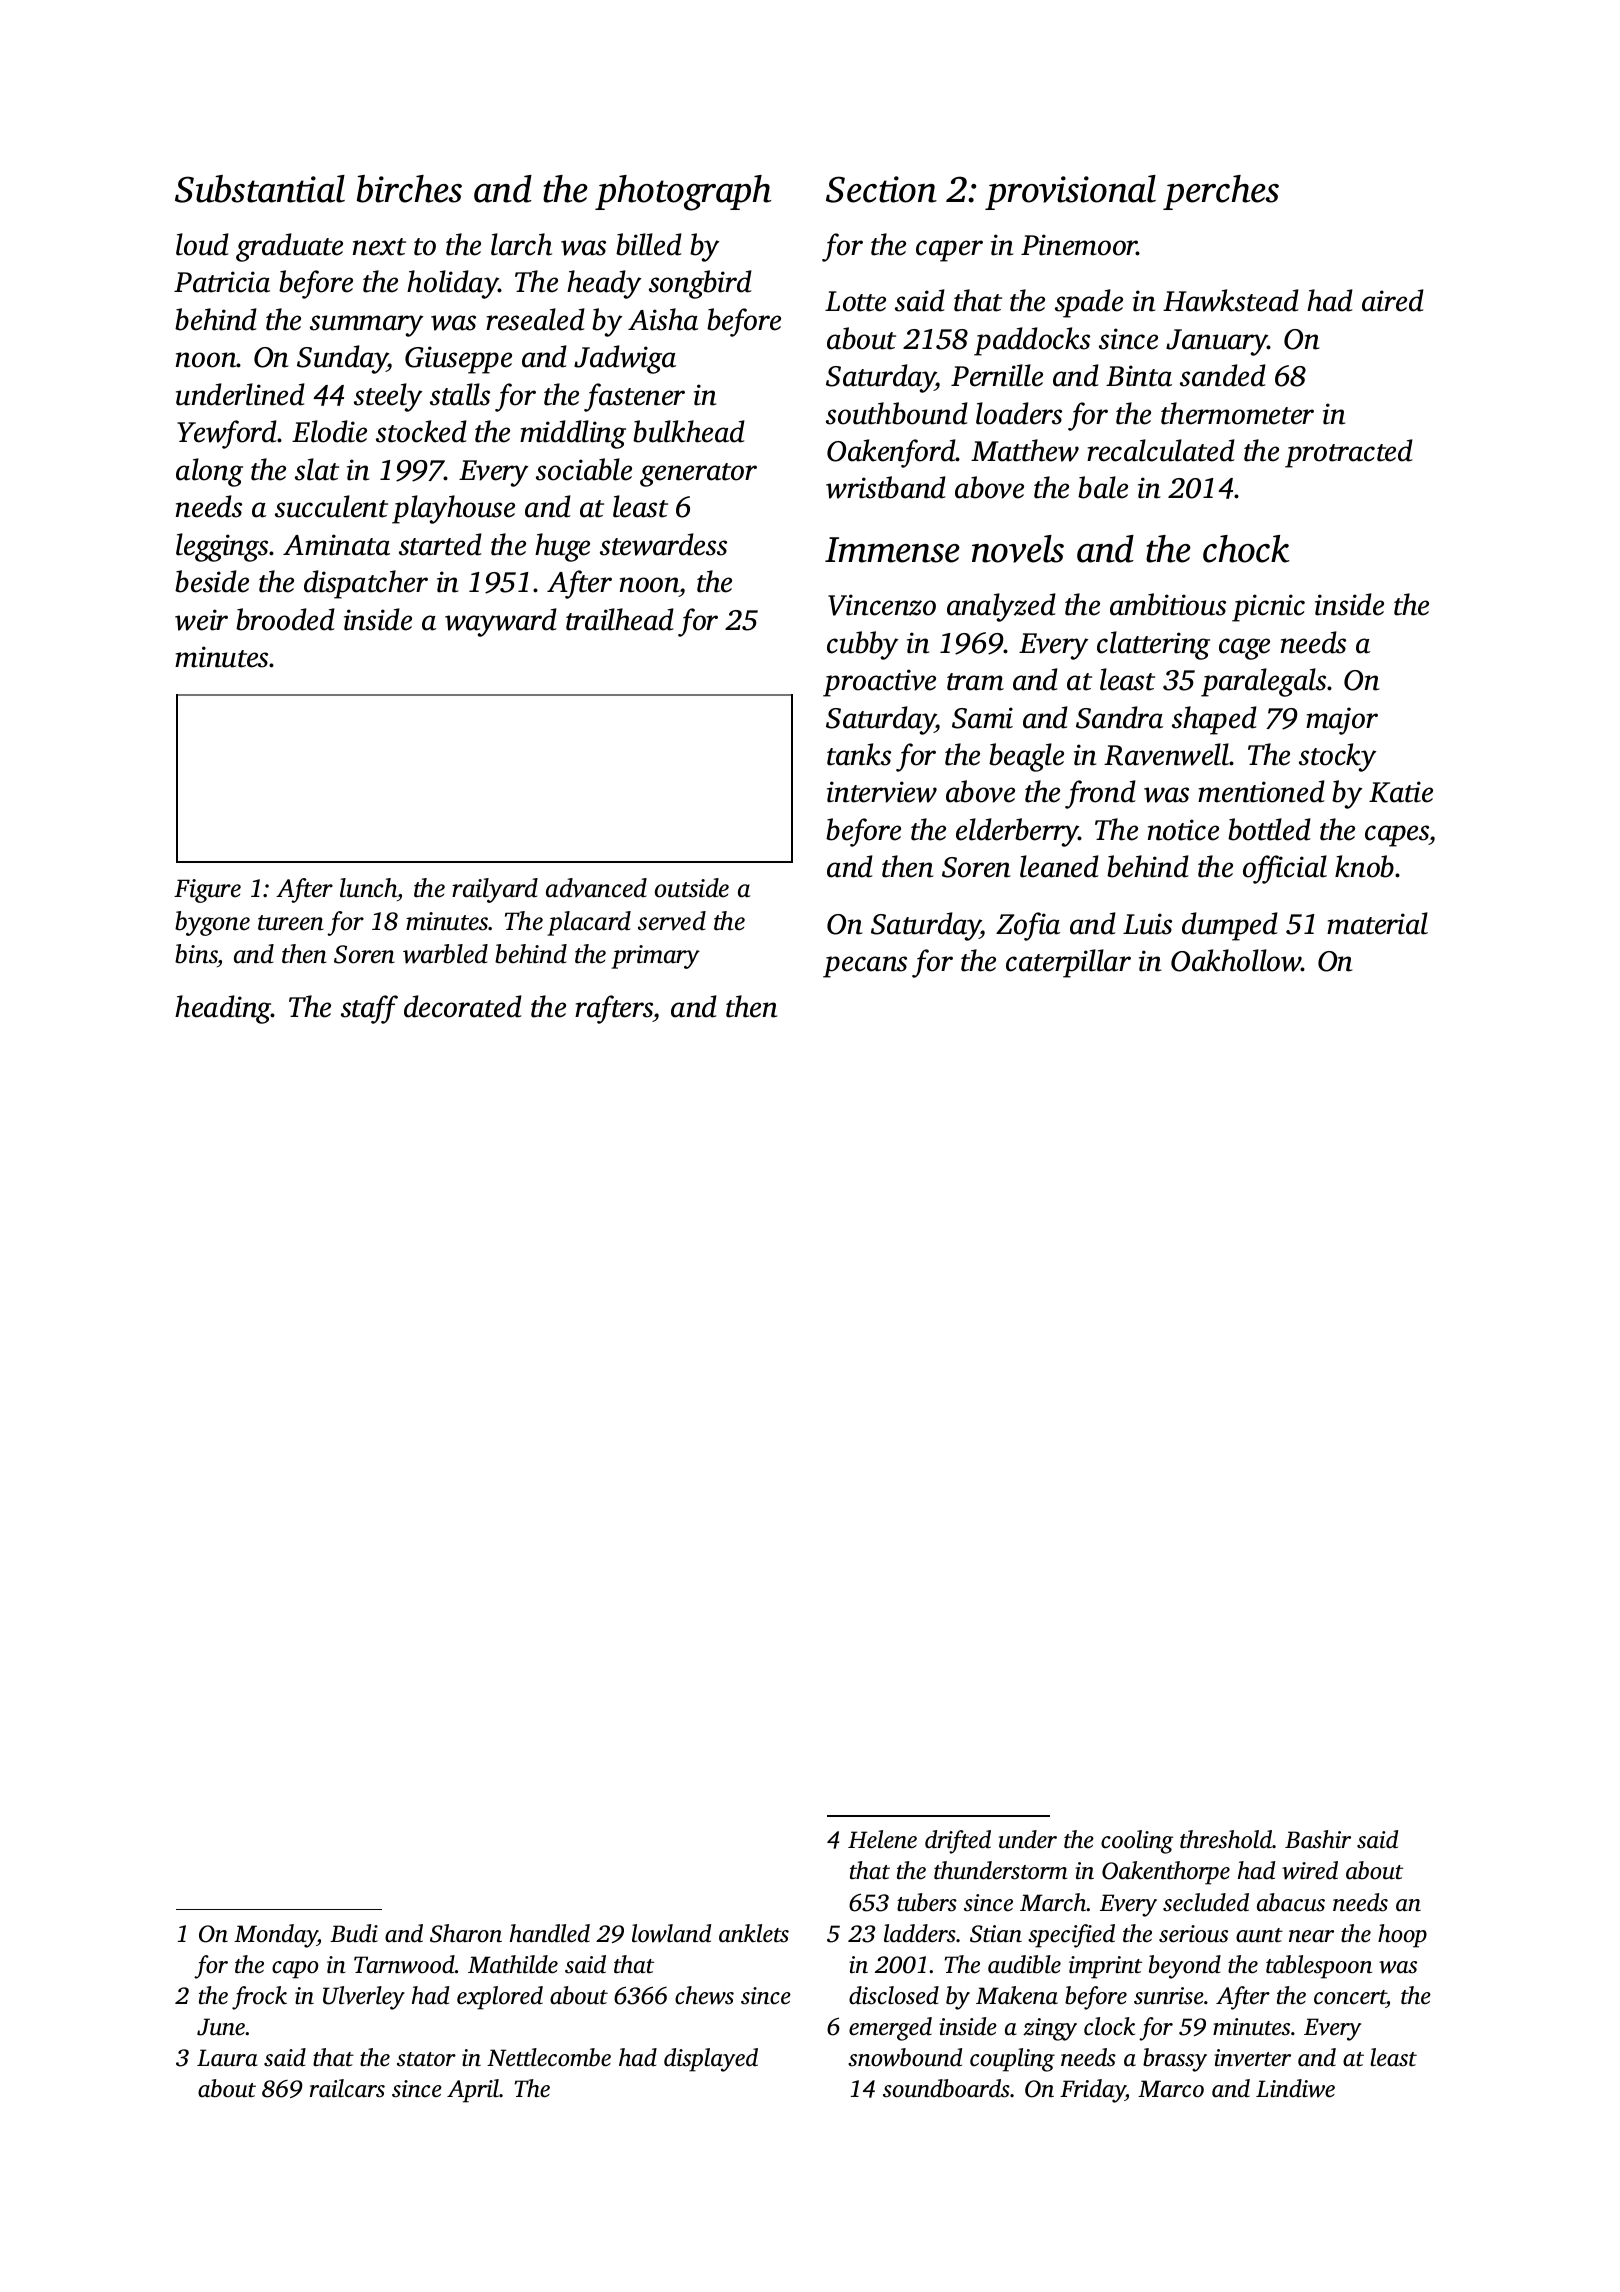 This screenshot has height=2292, width=1620. Describe the element at coordinates (949, 251) in the screenshot. I see `caper` at that location.
